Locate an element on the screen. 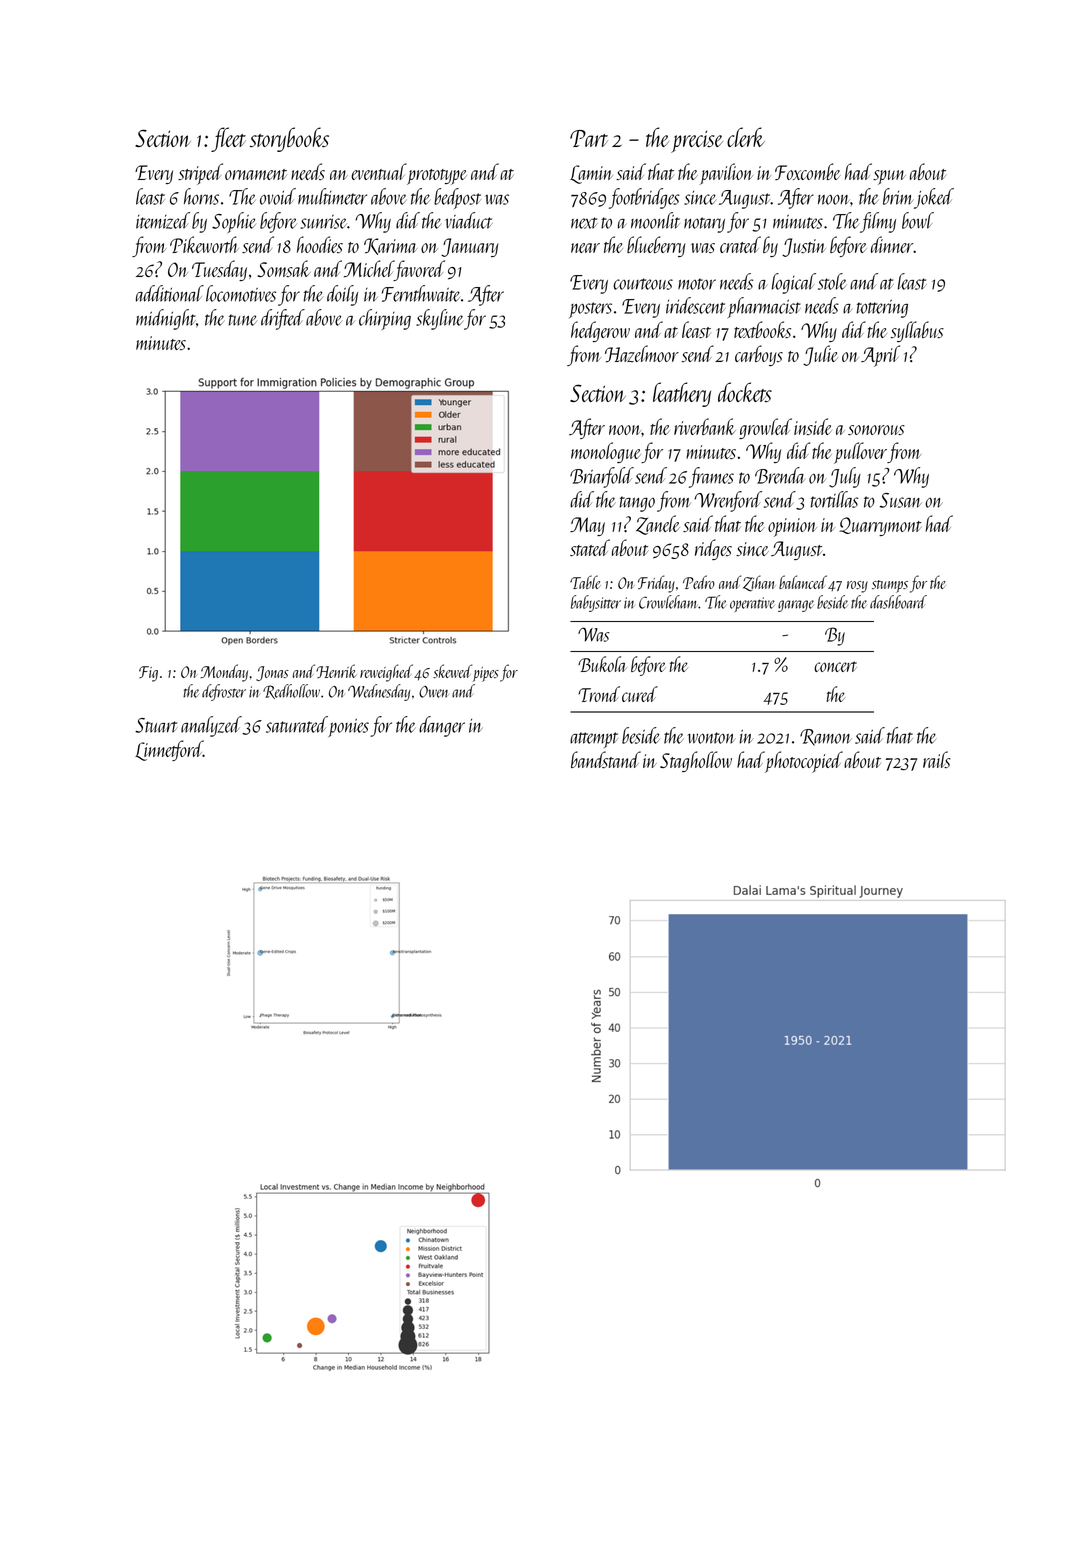  Jonas is located at coordinates (272, 673).
